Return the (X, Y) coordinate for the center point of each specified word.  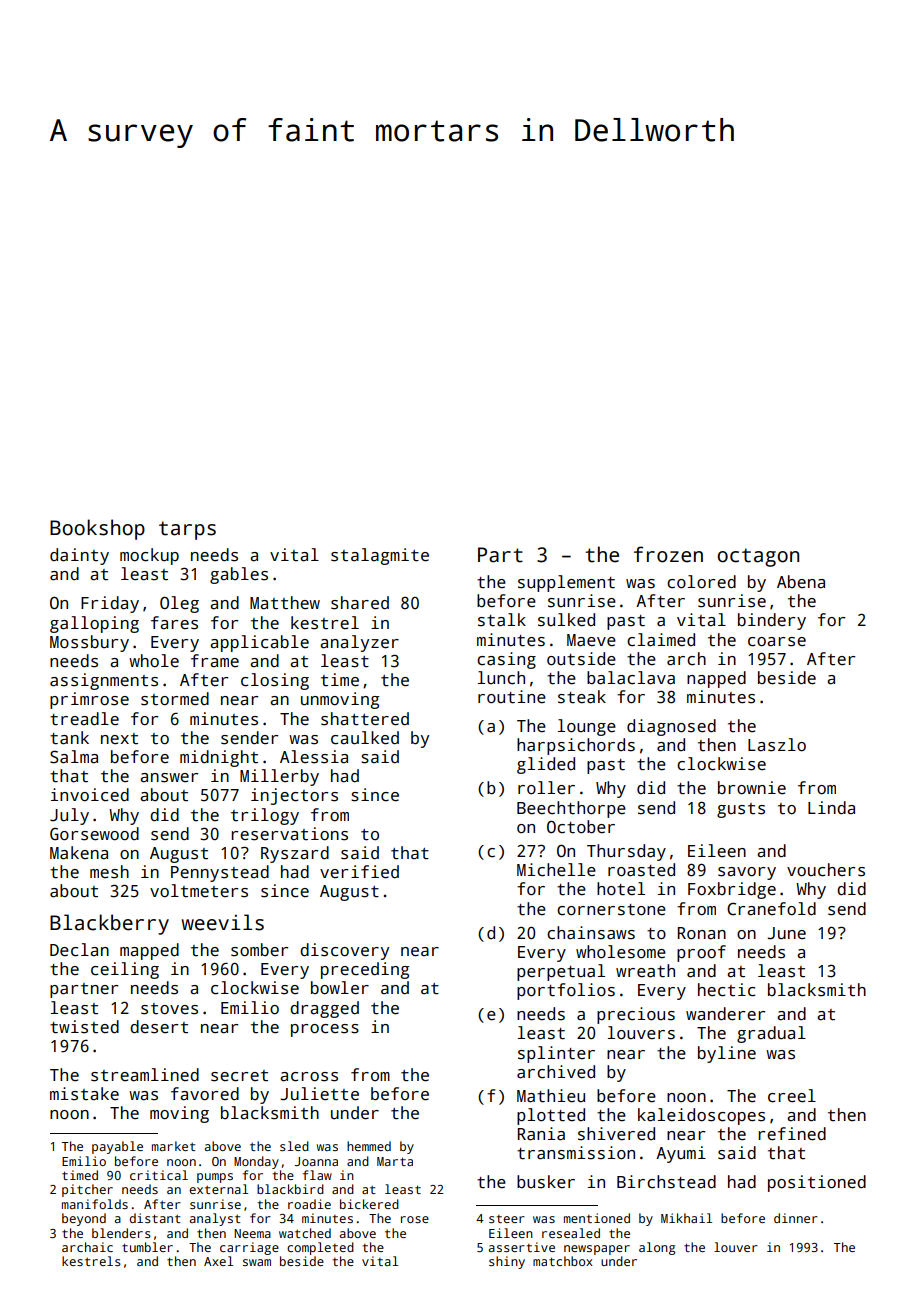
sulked (566, 620)
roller (546, 788)
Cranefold (771, 909)
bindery (772, 621)
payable (117, 1147)
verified (359, 872)
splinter (556, 1054)
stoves (169, 1009)
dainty (79, 556)
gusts (741, 810)
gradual (771, 1034)
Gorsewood (94, 834)
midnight (219, 758)
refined (792, 1134)
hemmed (369, 1146)
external (218, 1189)
